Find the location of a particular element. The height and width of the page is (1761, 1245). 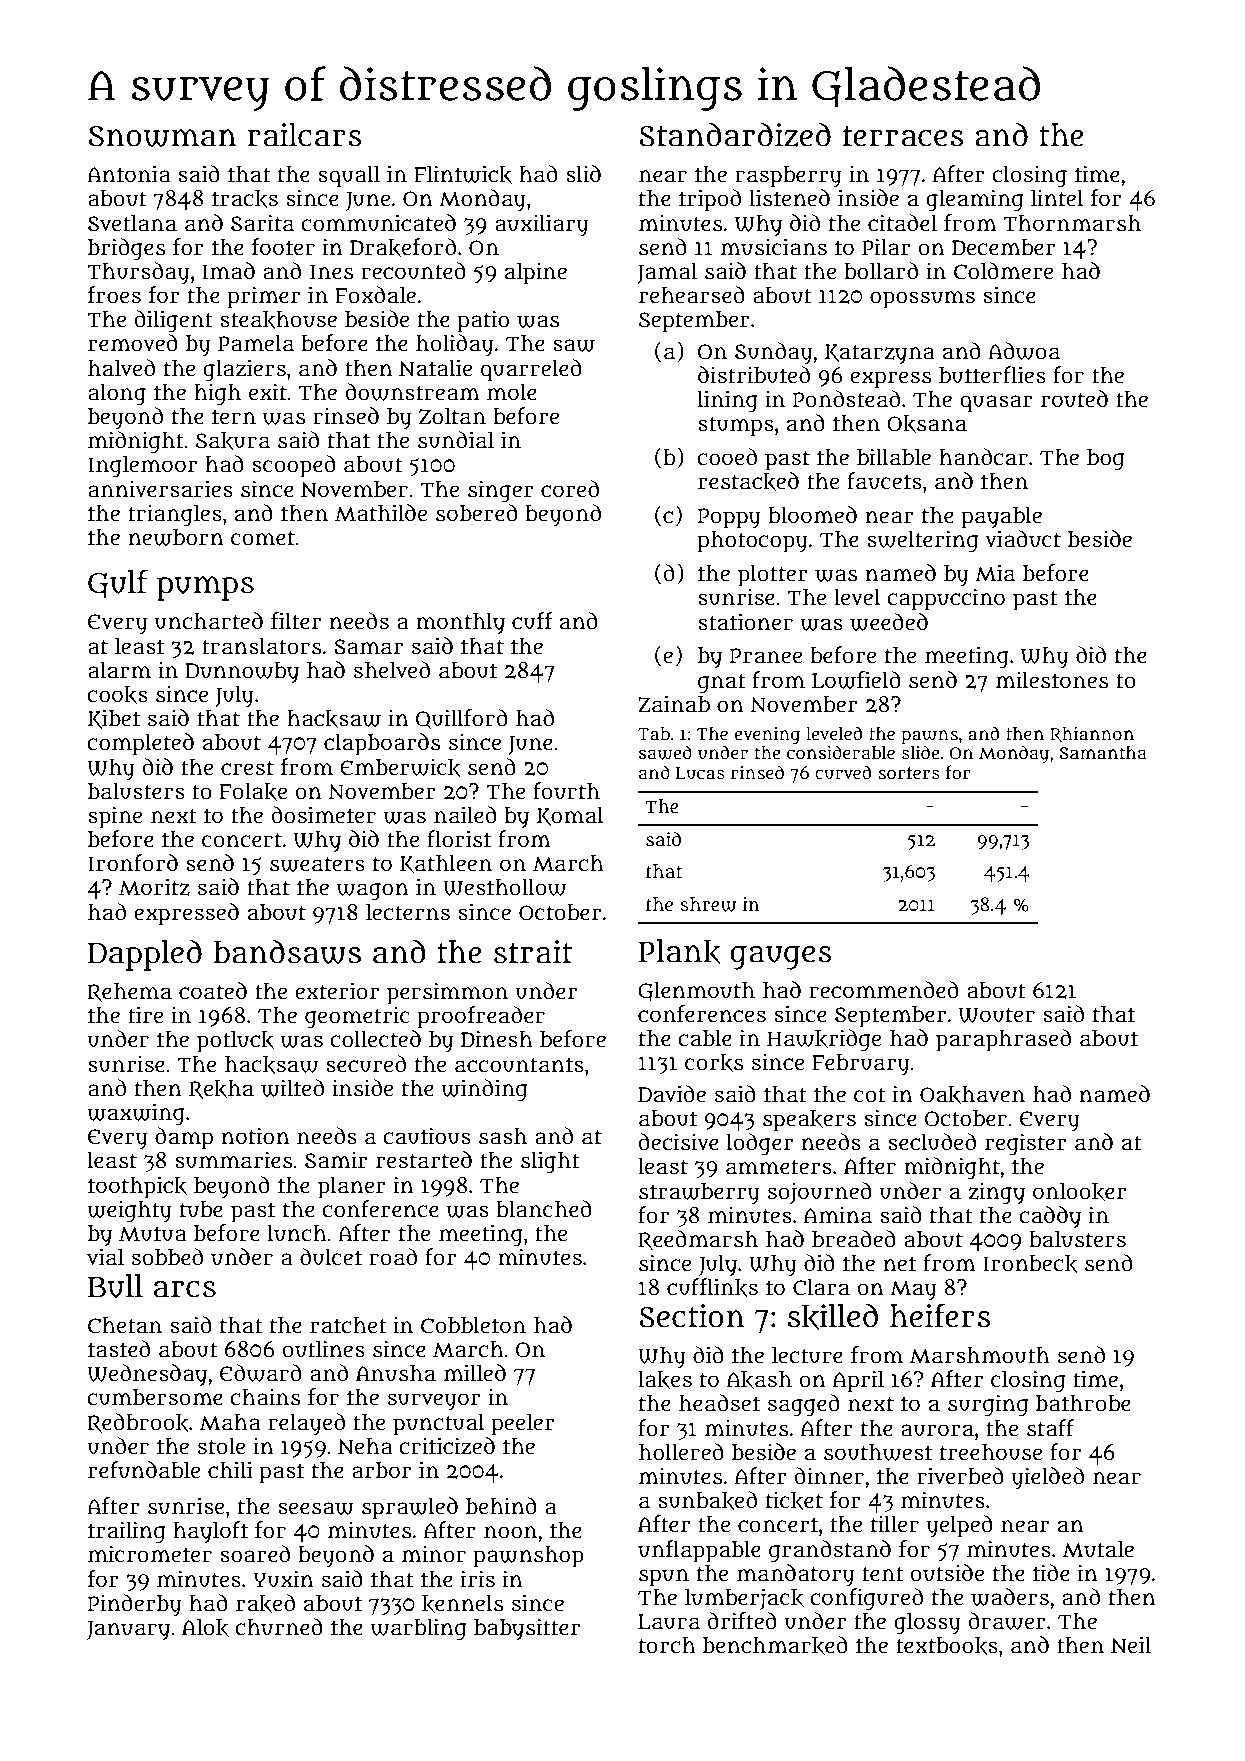

along is located at coordinates (117, 394).
